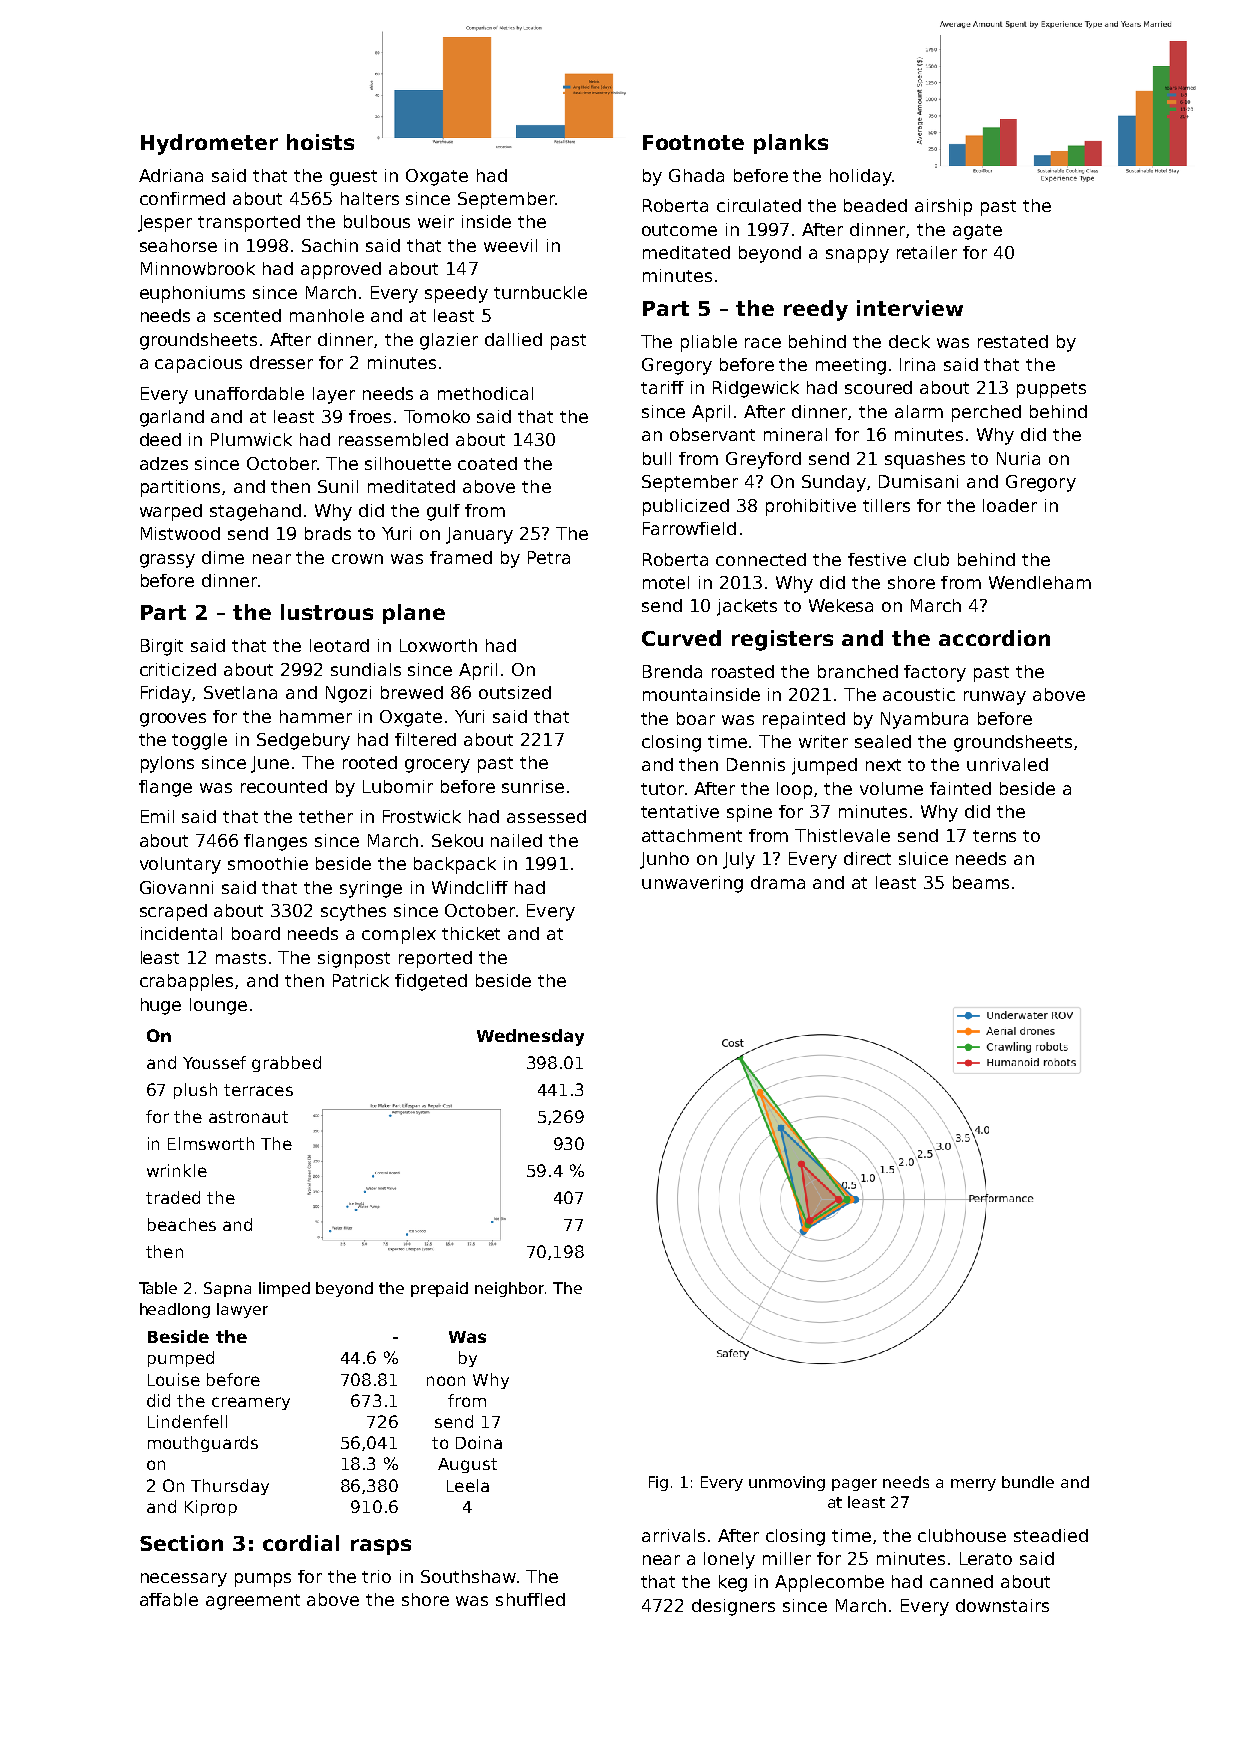  What do you see at coordinates (943, 207) in the screenshot?
I see `airship` at bounding box center [943, 207].
